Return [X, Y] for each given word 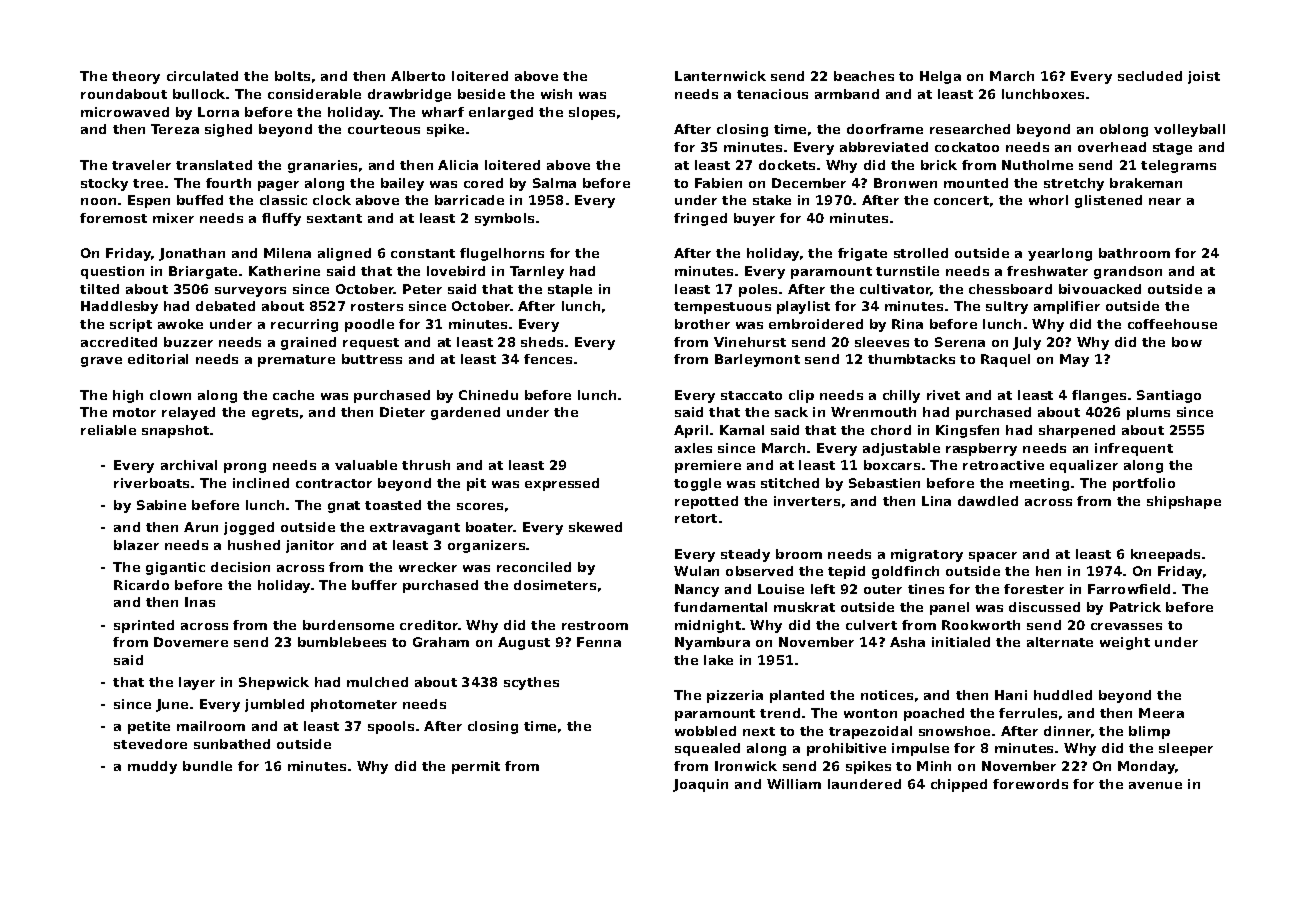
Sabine [161, 505]
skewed [595, 527]
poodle [369, 325]
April [691, 431]
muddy [152, 767]
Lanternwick [720, 76]
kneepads [1165, 555]
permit [476, 767]
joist [1204, 77]
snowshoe [954, 731]
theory [136, 77]
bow [1187, 342]
